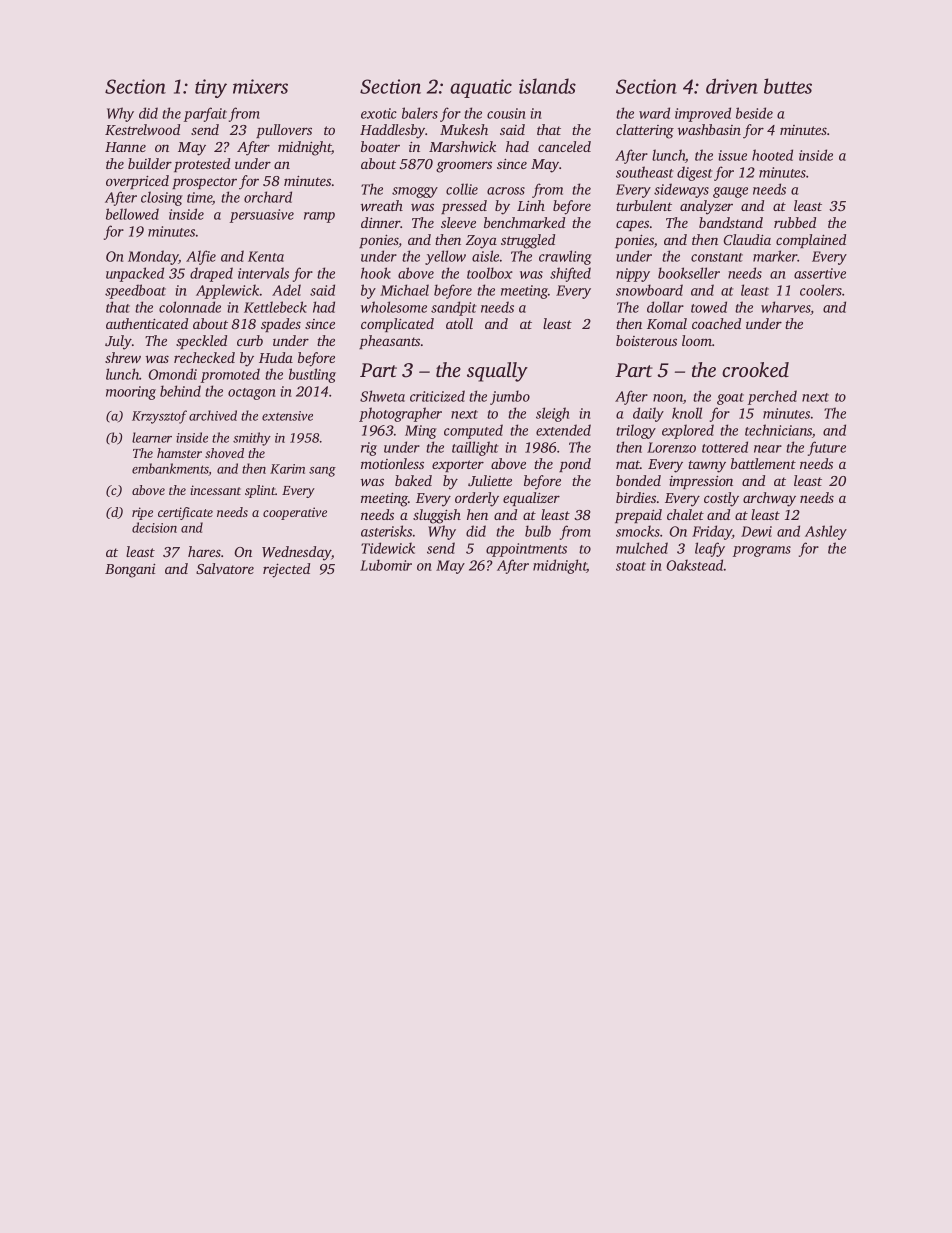 The width and height of the screenshot is (952, 1233). What do you see at coordinates (755, 369) in the screenshot?
I see `crooked` at bounding box center [755, 369].
